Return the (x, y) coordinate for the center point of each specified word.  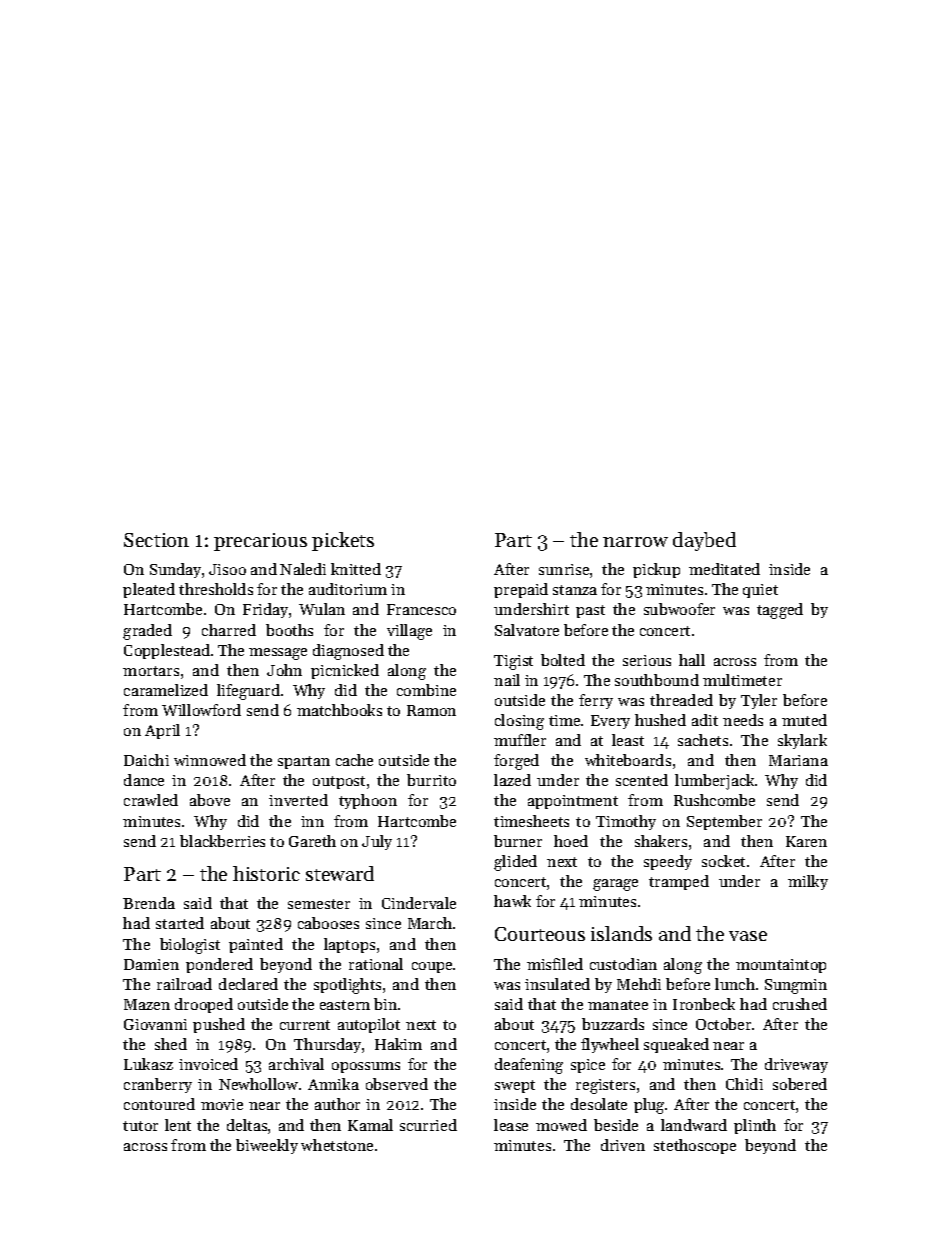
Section (156, 540)
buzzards (613, 1024)
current (305, 1025)
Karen (806, 841)
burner (518, 841)
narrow (635, 542)
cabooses (328, 923)
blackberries (222, 841)
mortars (151, 671)
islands (621, 933)
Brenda (149, 903)
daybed (704, 541)
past (590, 611)
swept (515, 1086)
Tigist (513, 662)
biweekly (267, 1146)
